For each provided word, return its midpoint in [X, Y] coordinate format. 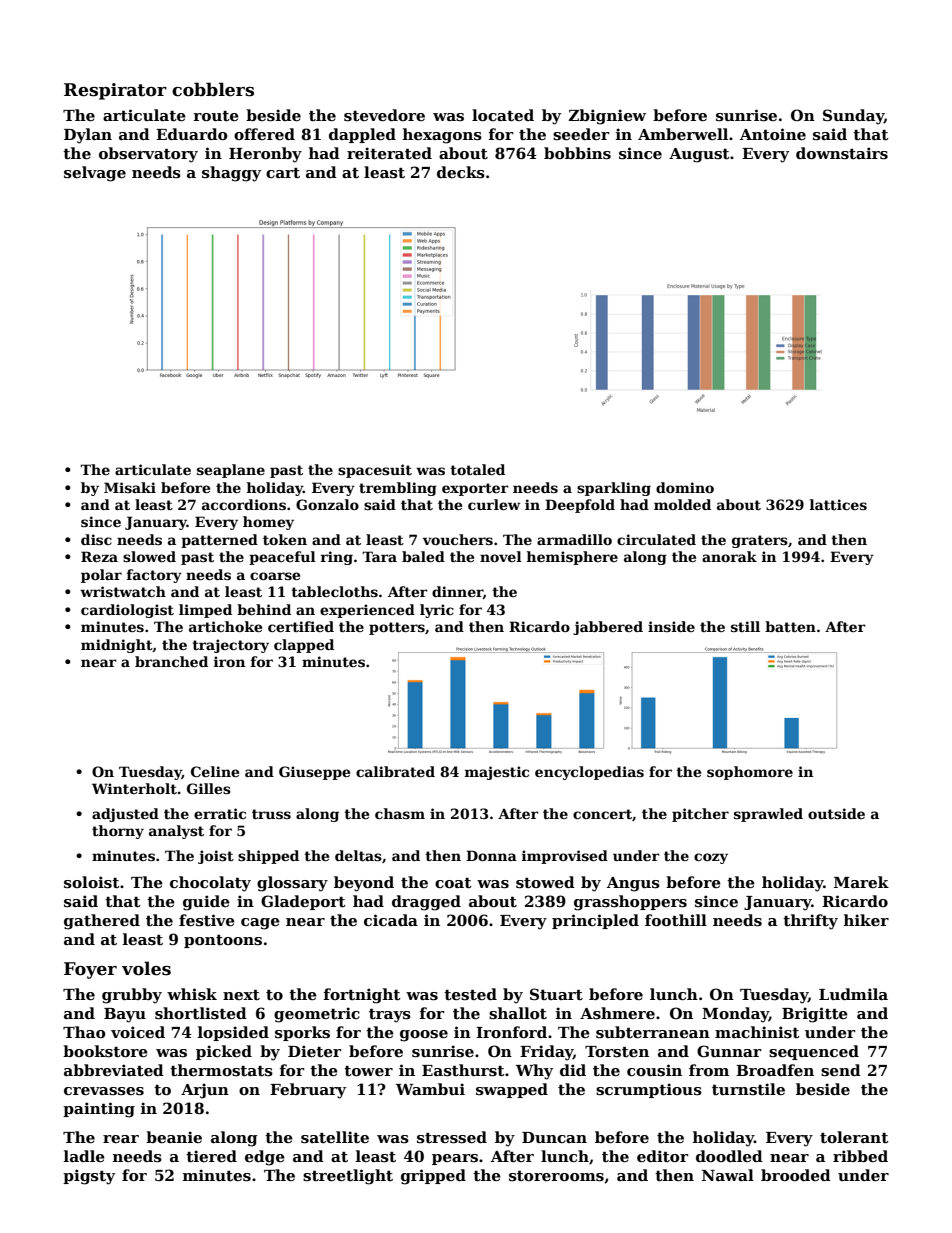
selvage [95, 174]
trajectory [230, 646]
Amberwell [683, 134]
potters [397, 628]
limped [205, 611]
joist [216, 857]
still [745, 626]
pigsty [89, 1177]
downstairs [842, 153]
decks [461, 172]
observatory [148, 155]
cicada [391, 920]
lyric [437, 611]
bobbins [577, 153]
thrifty [810, 922]
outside [836, 813]
